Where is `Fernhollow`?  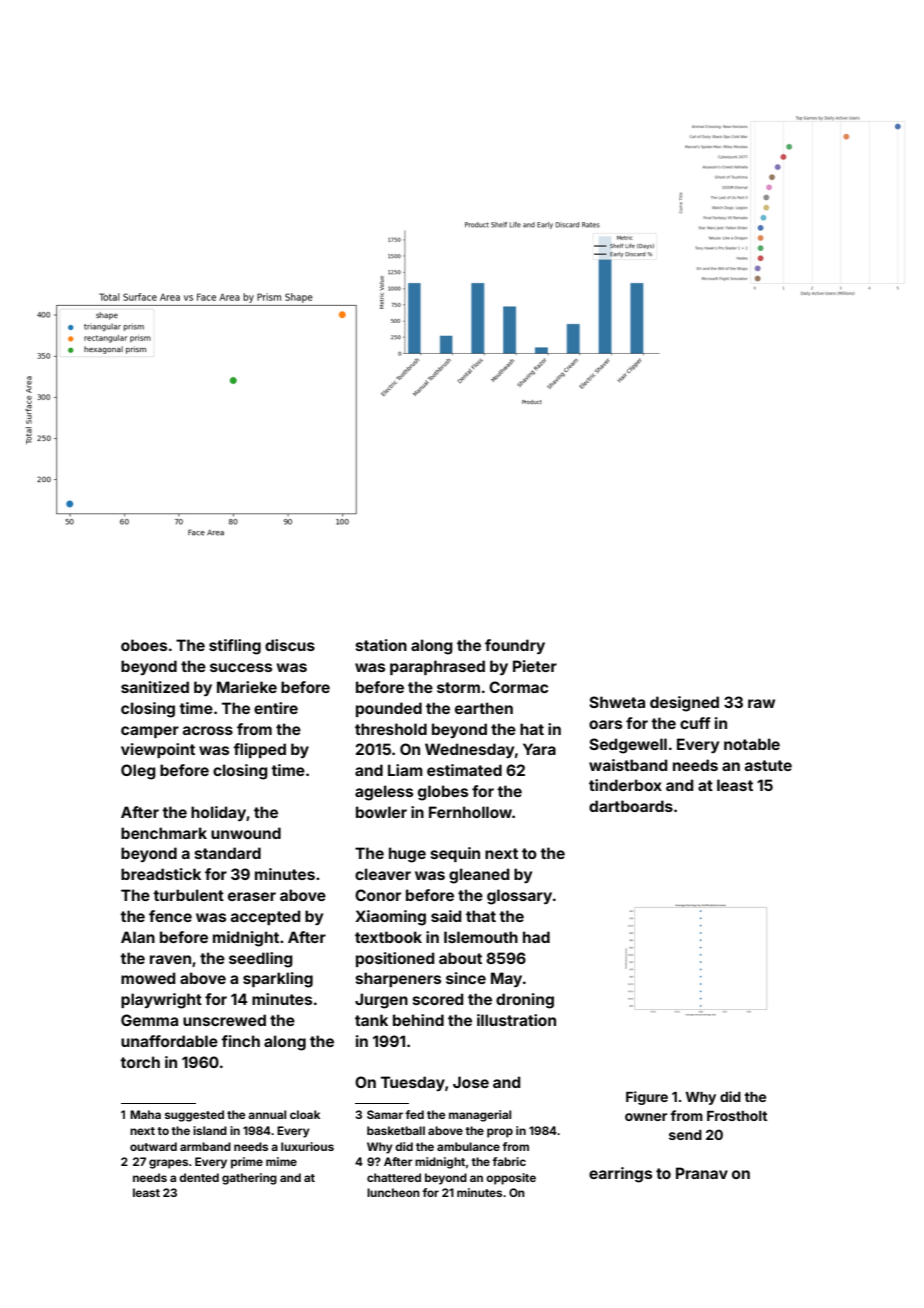 Fernhollow is located at coordinates (470, 812).
